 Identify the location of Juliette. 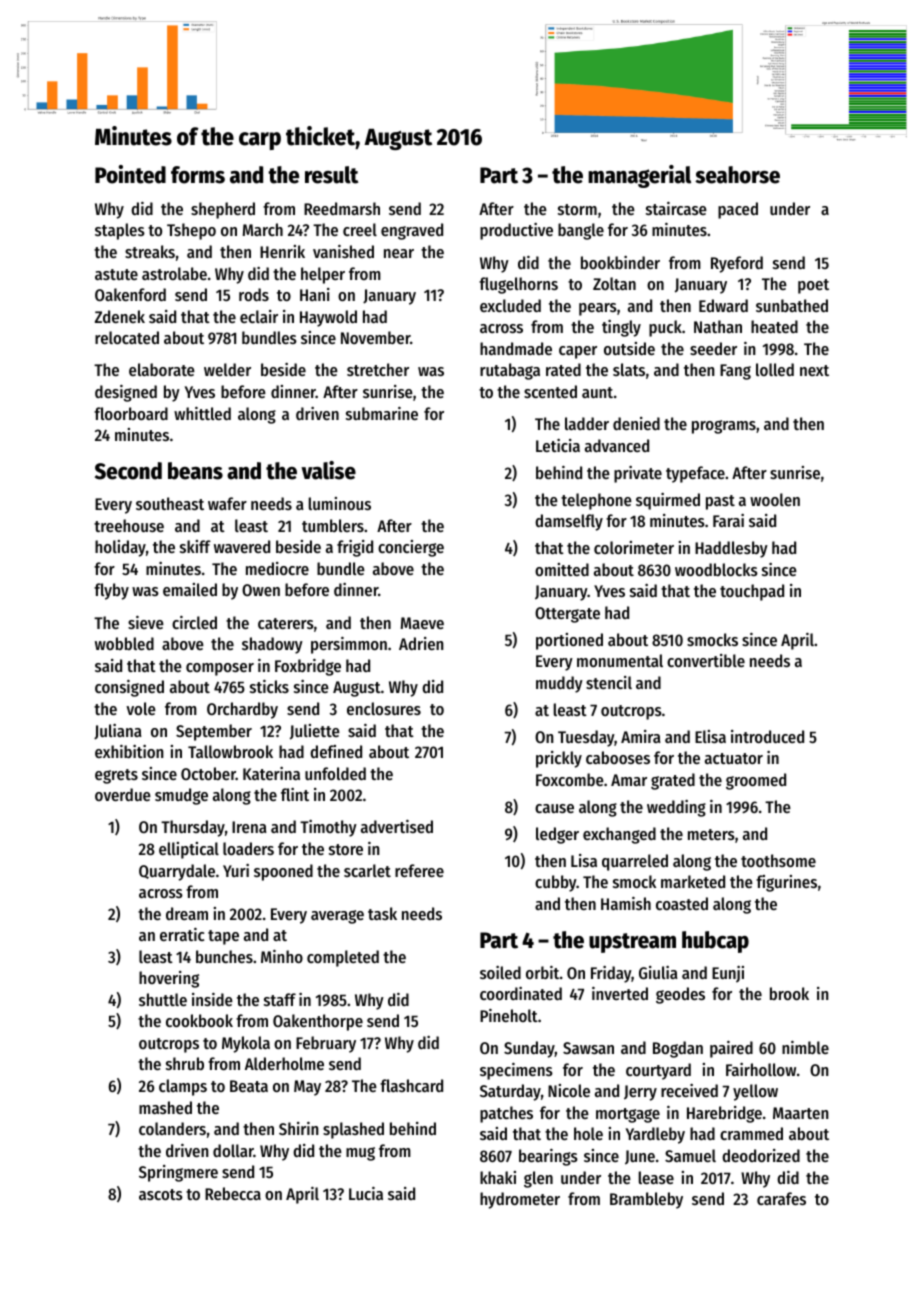
(315, 732).
